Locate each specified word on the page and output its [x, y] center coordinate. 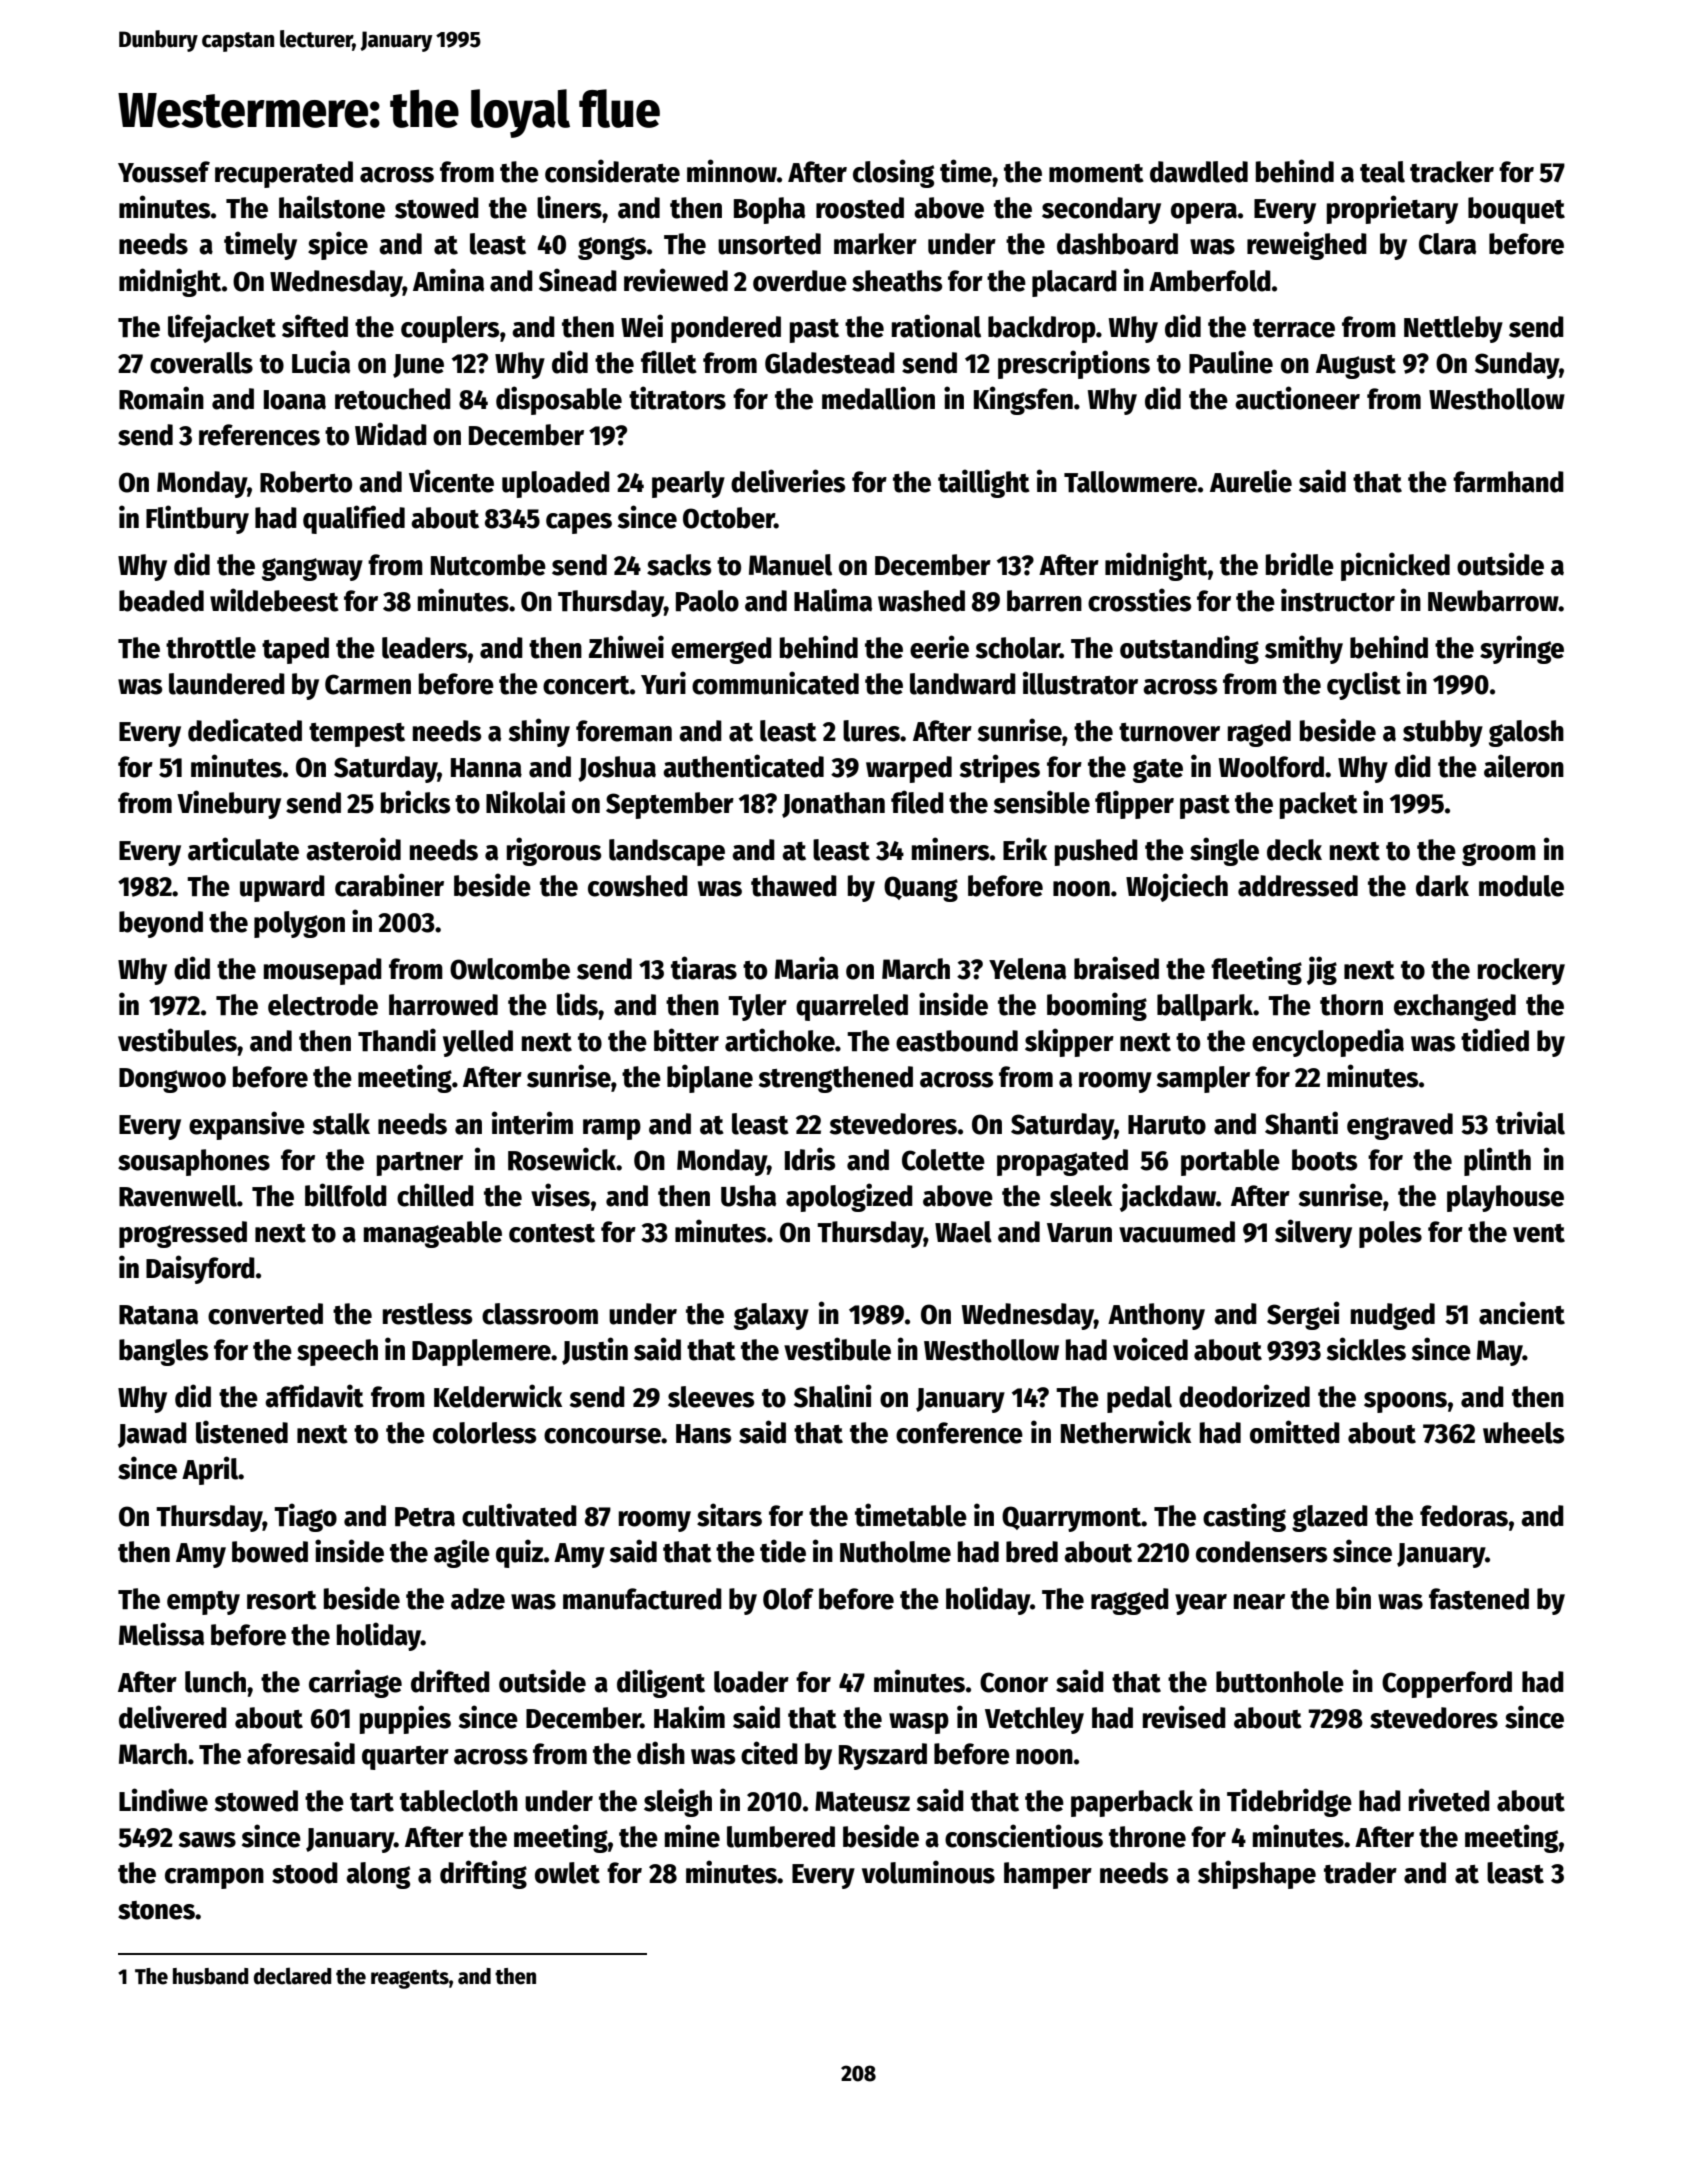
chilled [435, 1195]
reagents [410, 1979]
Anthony [1156, 1316]
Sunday [1517, 365]
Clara [1447, 244]
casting [1244, 1517]
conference [959, 1433]
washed [921, 601]
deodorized [1244, 1396]
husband [210, 1976]
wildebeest [274, 600]
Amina [448, 280]
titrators [677, 398]
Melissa [161, 1634]
